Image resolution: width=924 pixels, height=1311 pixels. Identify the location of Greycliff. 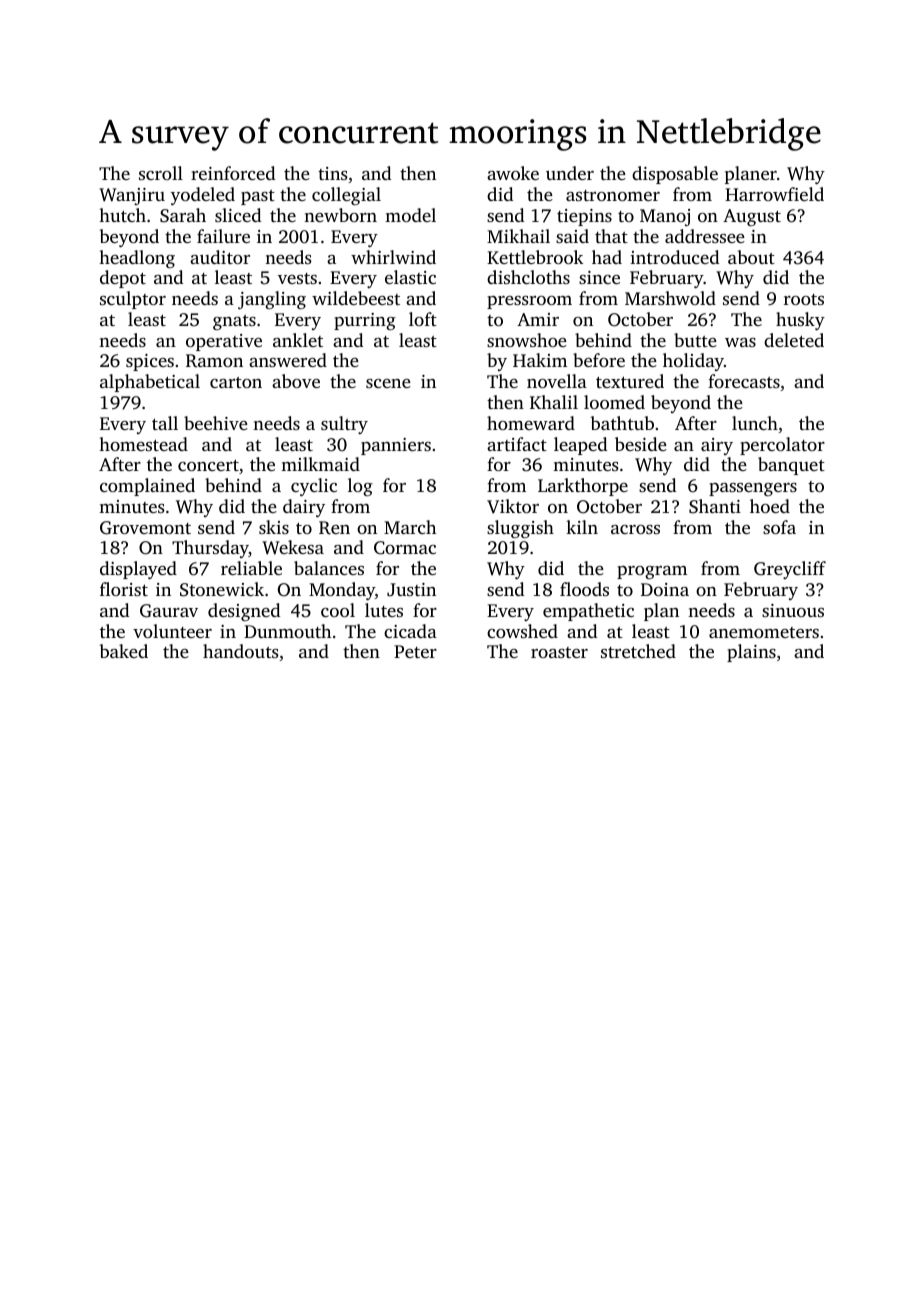
(790, 570).
